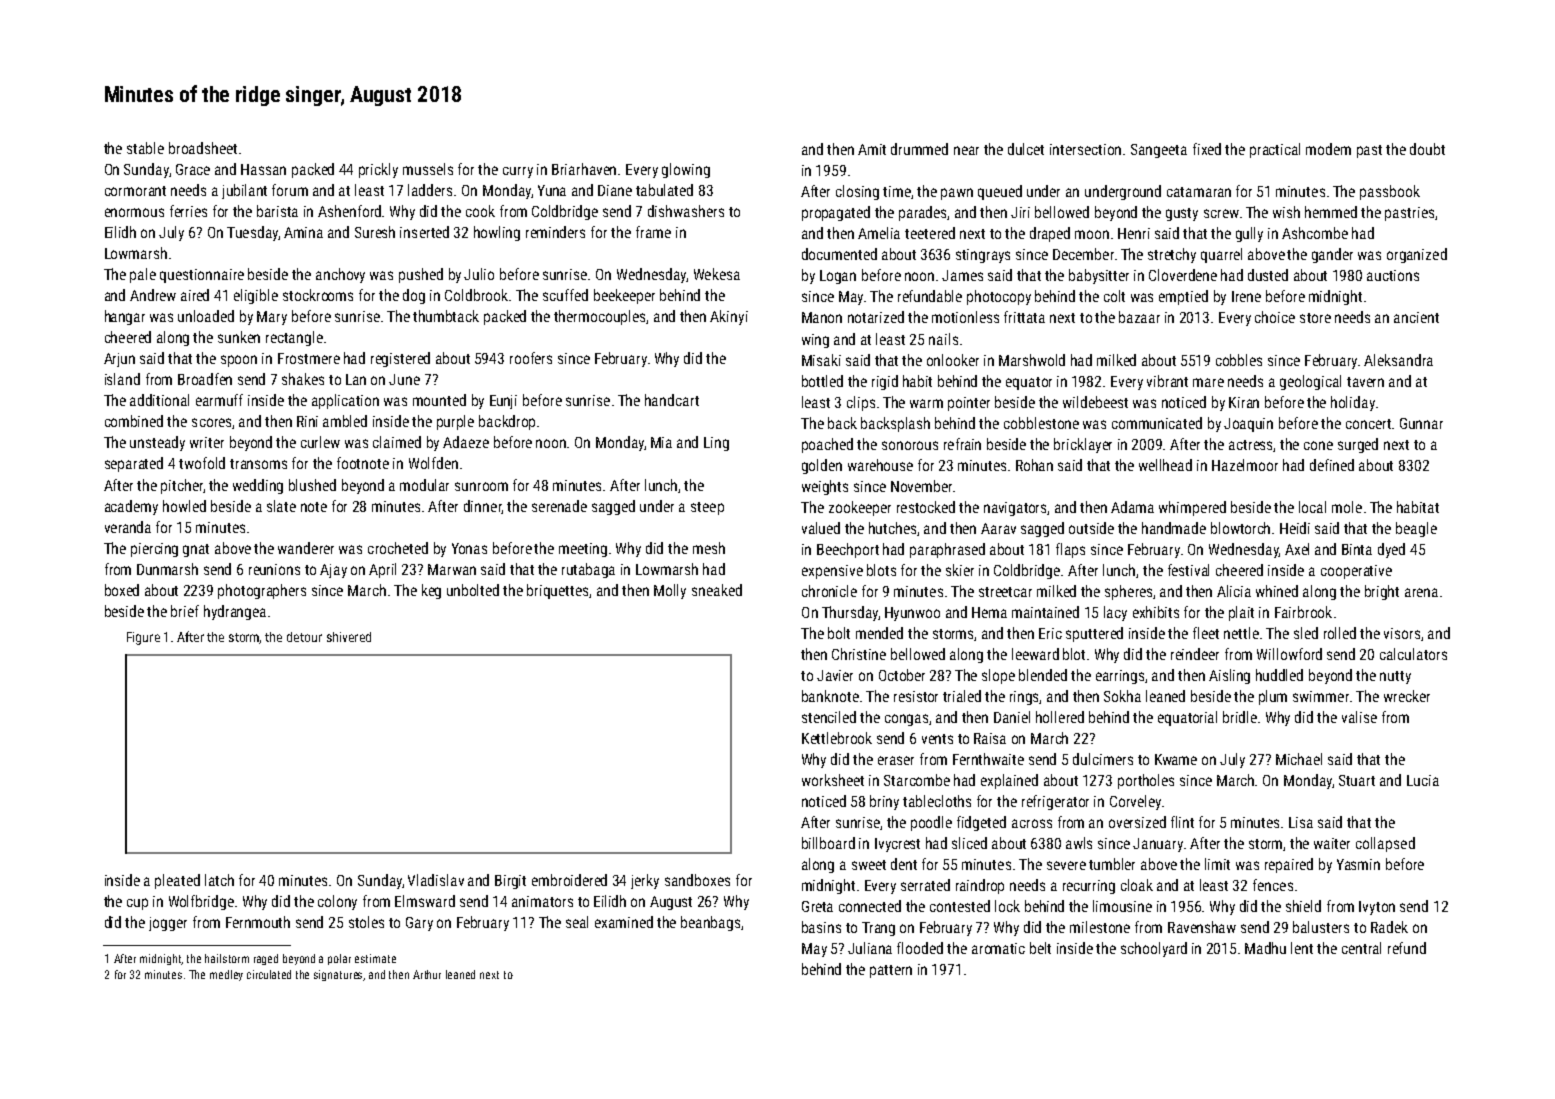 Image resolution: width=1555 pixels, height=1099 pixels. I want to click on registered, so click(400, 359).
